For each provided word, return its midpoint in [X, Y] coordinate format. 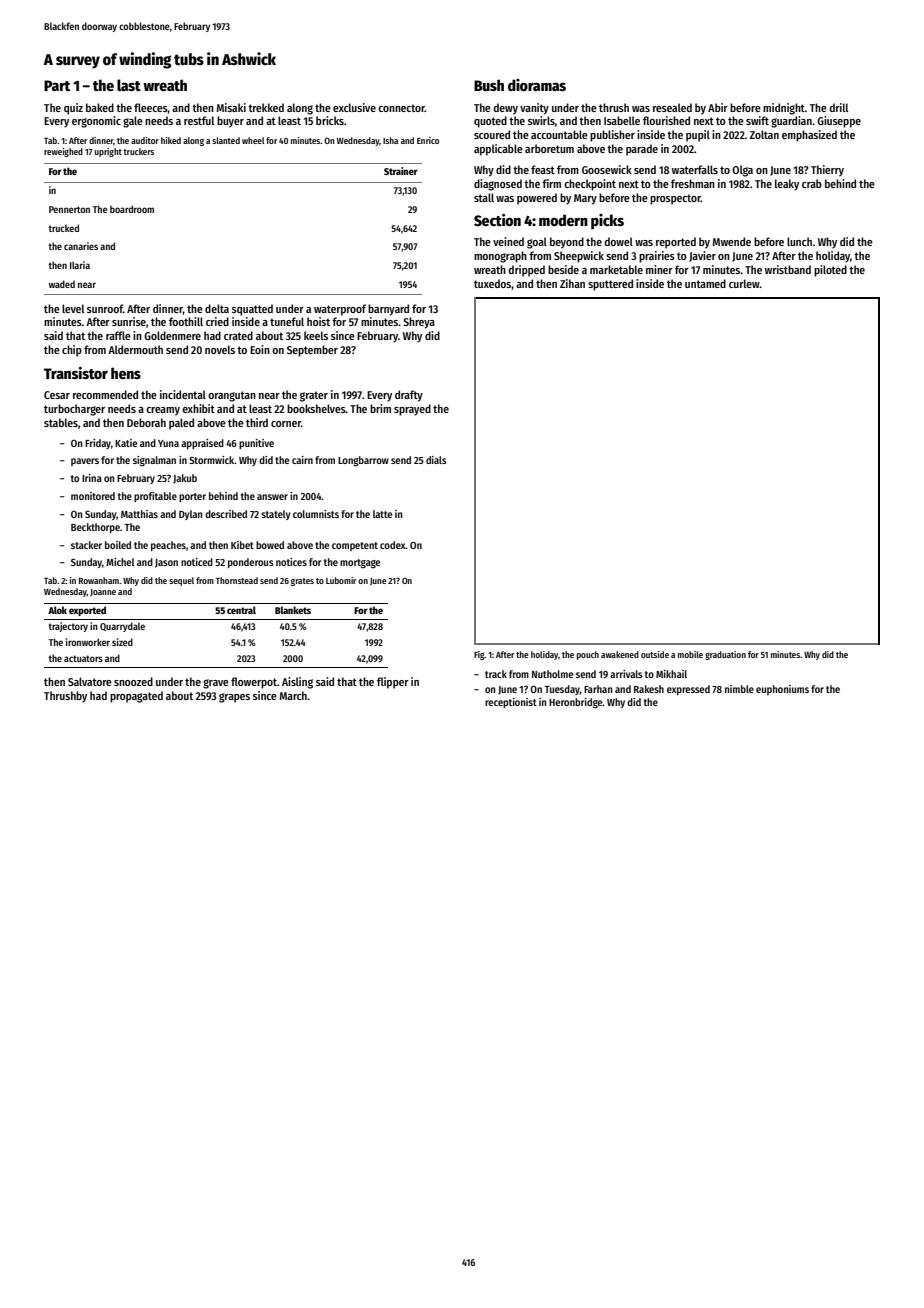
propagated [136, 697]
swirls [541, 120]
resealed [672, 107]
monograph [500, 257]
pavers [85, 462]
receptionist [511, 703]
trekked [266, 107]
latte [382, 514]
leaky [787, 185]
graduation [725, 655]
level [73, 308]
